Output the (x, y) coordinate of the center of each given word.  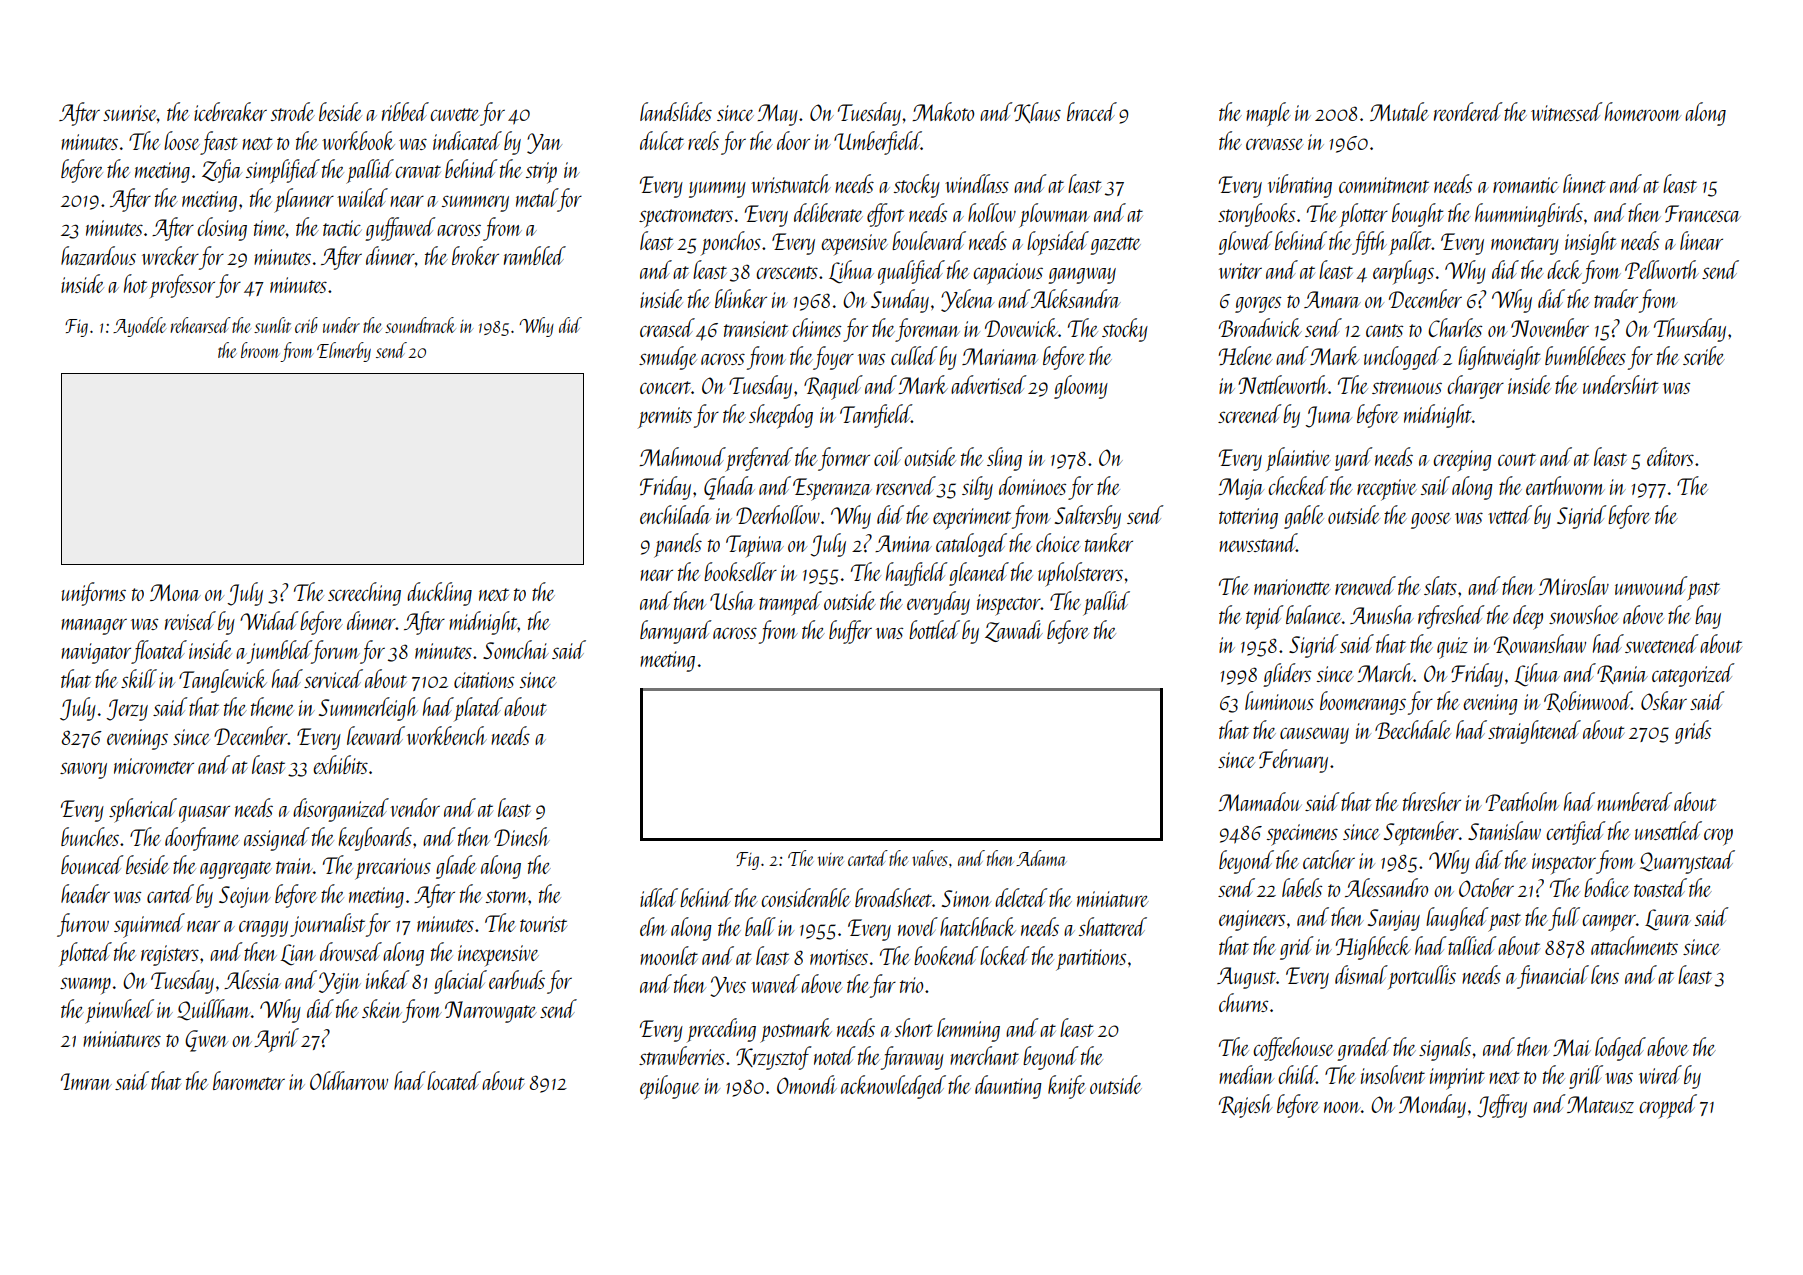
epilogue (670, 1087)
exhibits (340, 764)
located (454, 1080)
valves (930, 858)
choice (1058, 542)
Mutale (1399, 111)
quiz (1452, 648)
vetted (1510, 514)
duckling (439, 594)
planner (304, 200)
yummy (717, 190)
